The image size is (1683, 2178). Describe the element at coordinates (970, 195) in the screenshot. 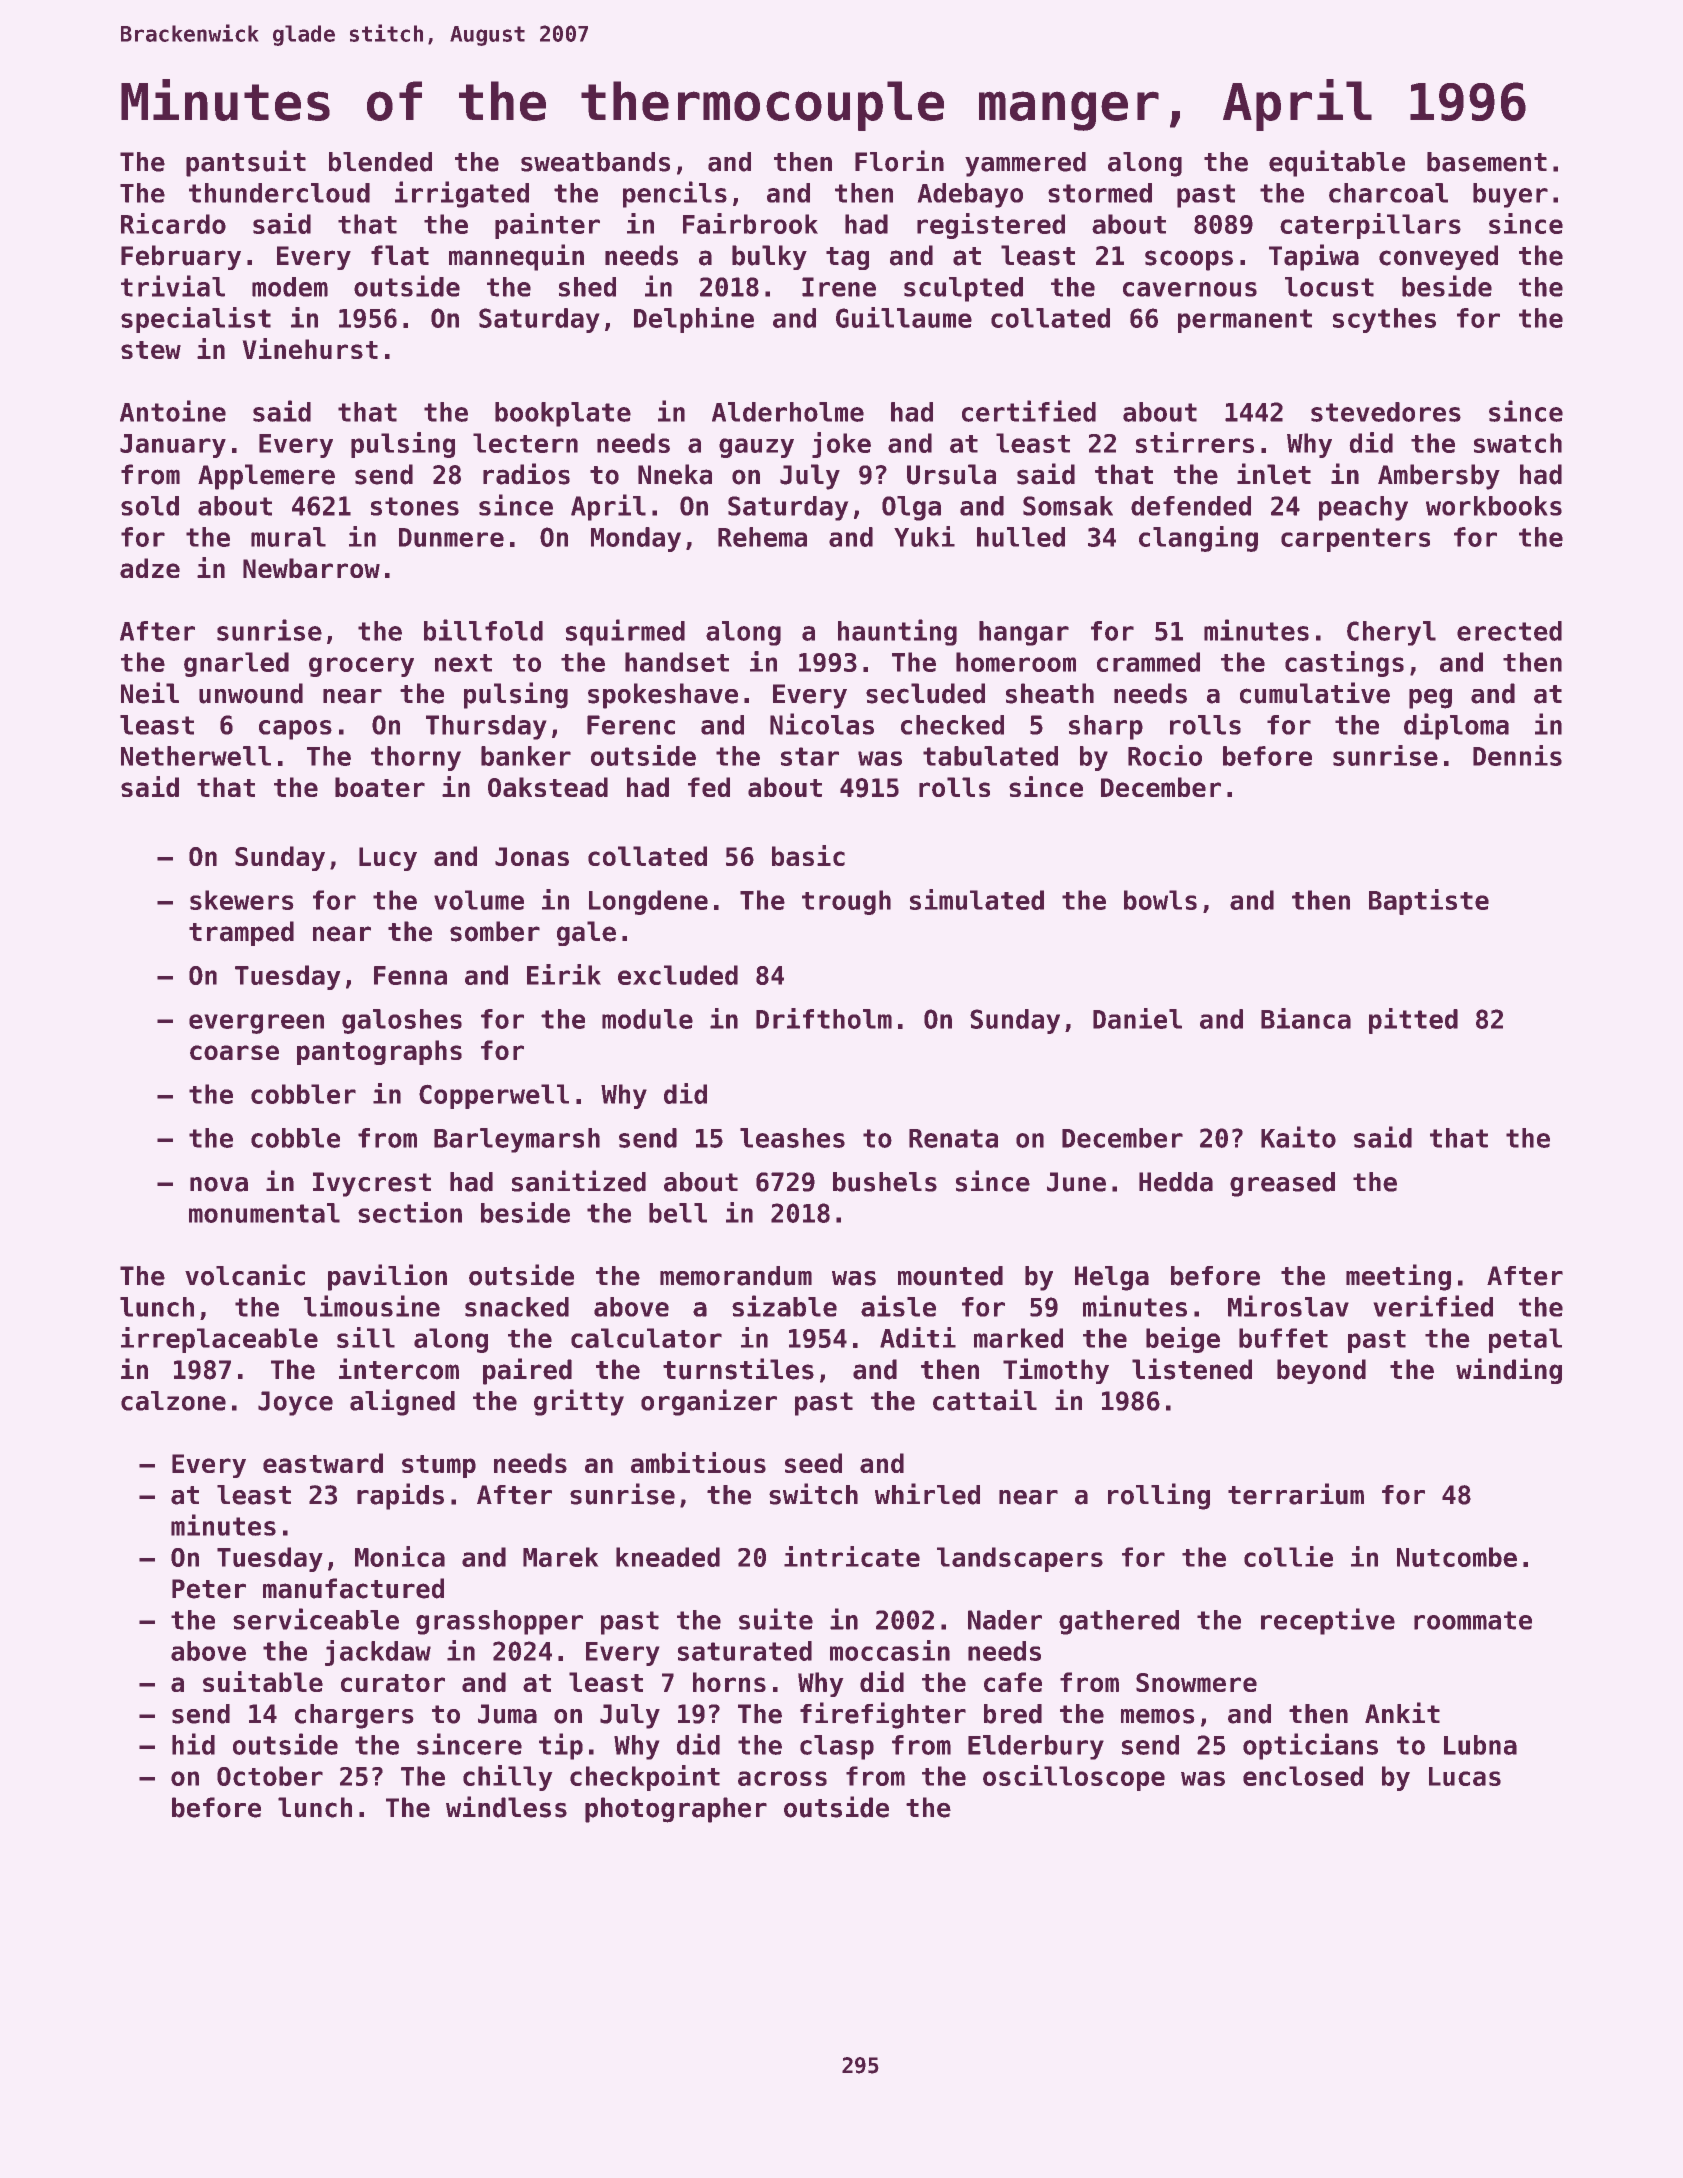

I see `Adebayo` at that location.
